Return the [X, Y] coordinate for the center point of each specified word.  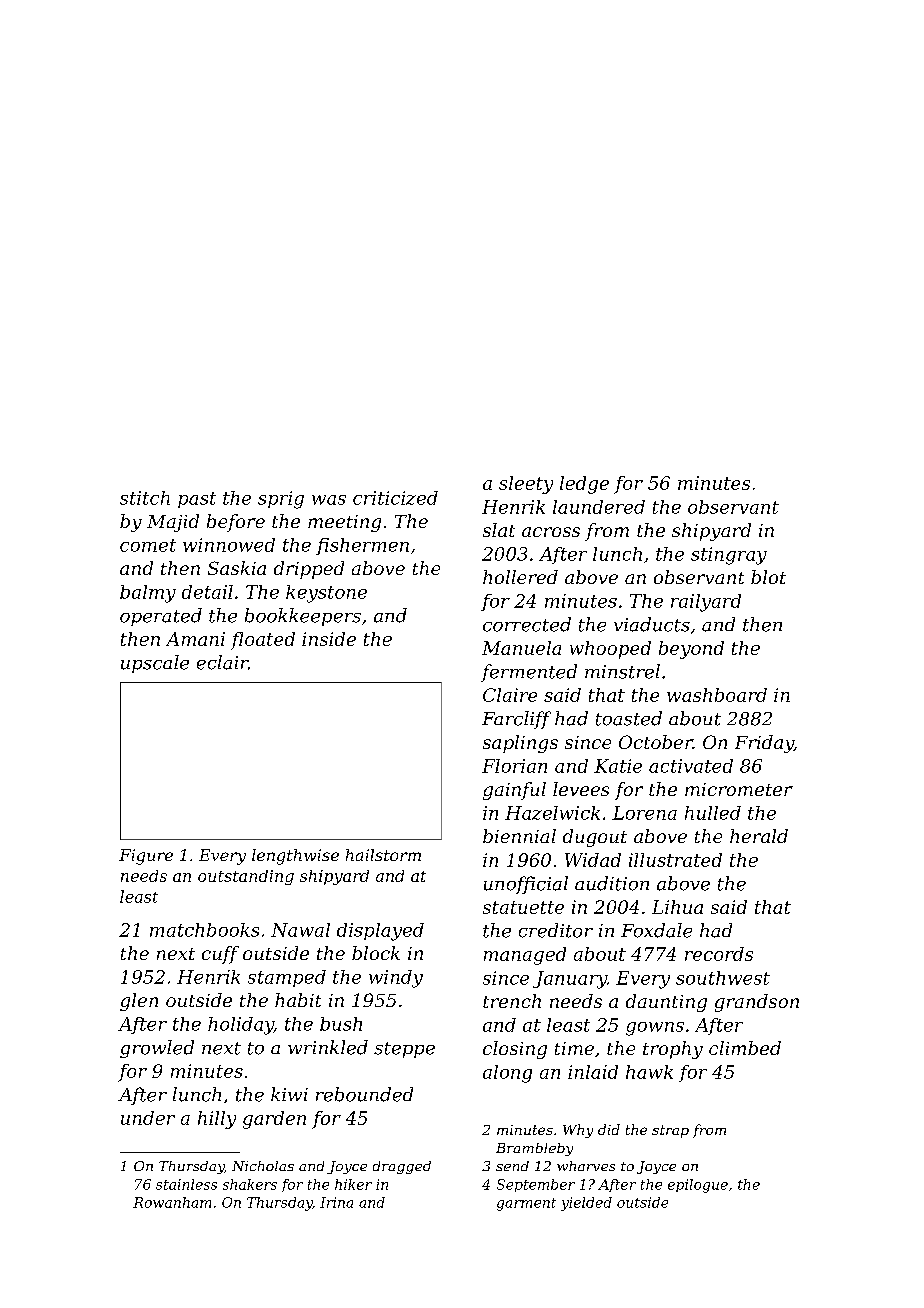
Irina [336, 1202]
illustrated [675, 860]
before [236, 523]
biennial [519, 836]
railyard [706, 603]
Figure [146, 857]
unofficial [526, 885]
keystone [326, 594]
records [719, 954]
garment [526, 1204]
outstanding [246, 877]
